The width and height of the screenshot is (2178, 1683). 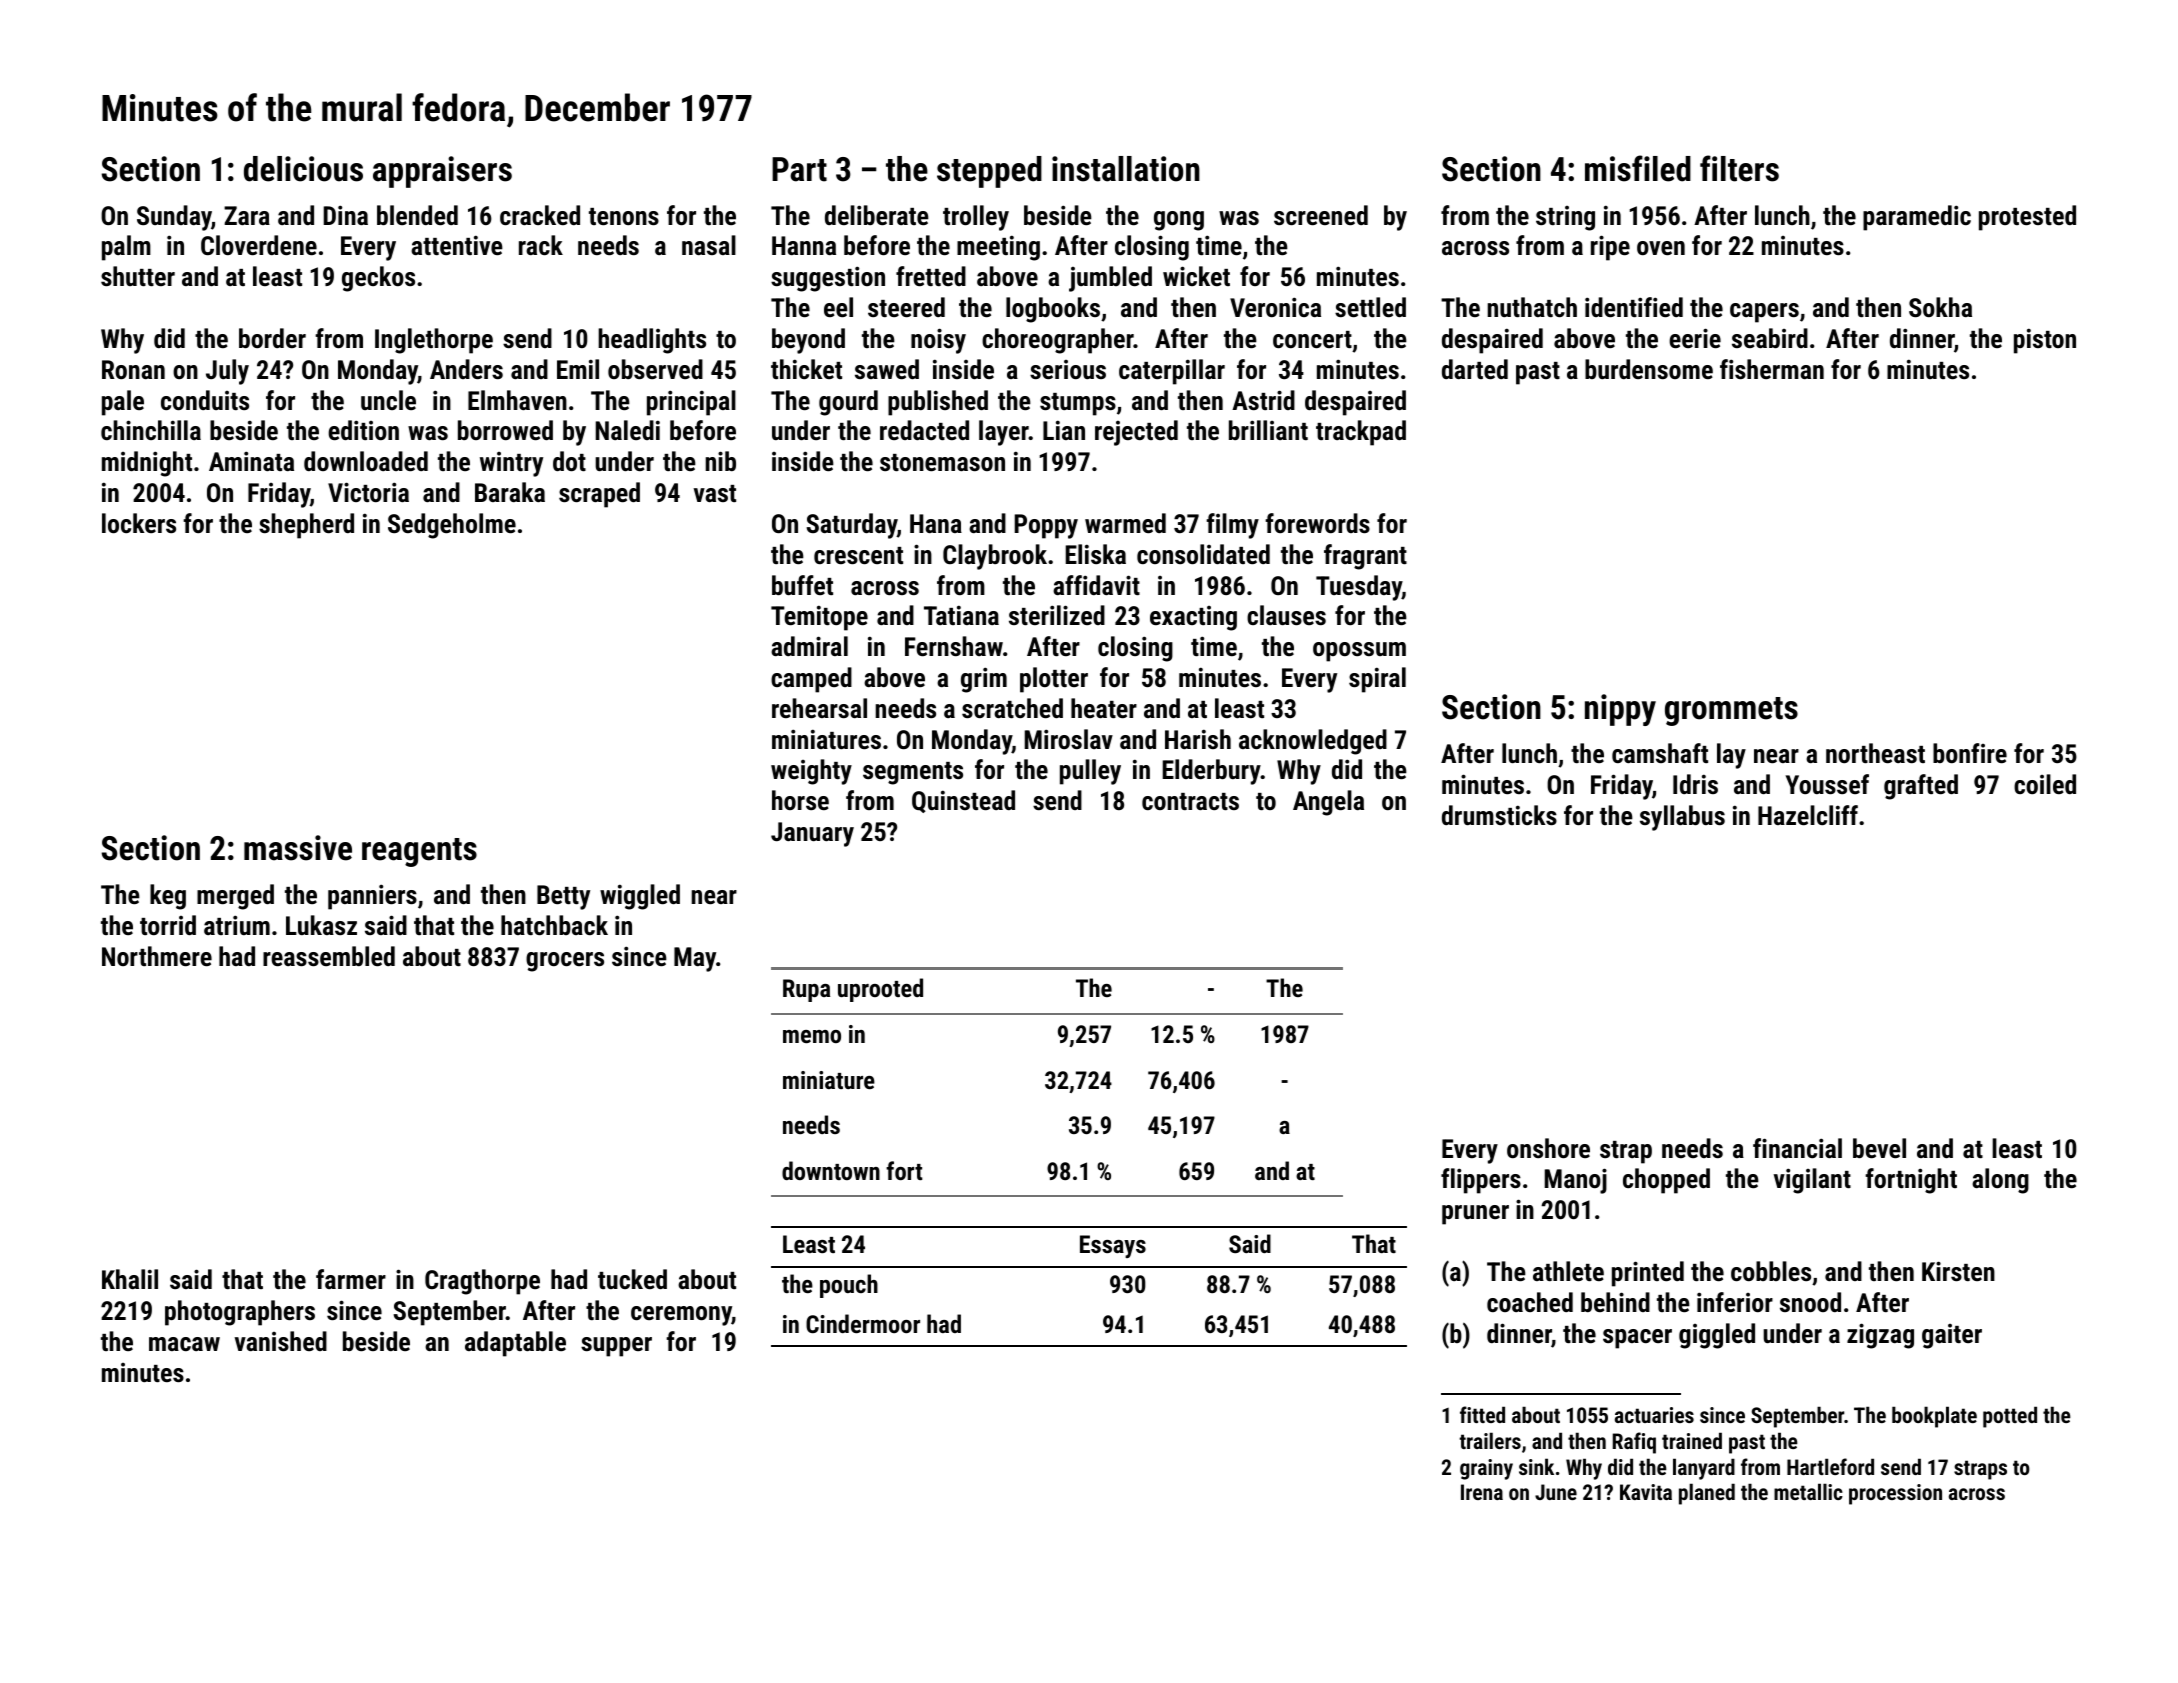 What do you see at coordinates (184, 1344) in the screenshot?
I see `macaw` at bounding box center [184, 1344].
